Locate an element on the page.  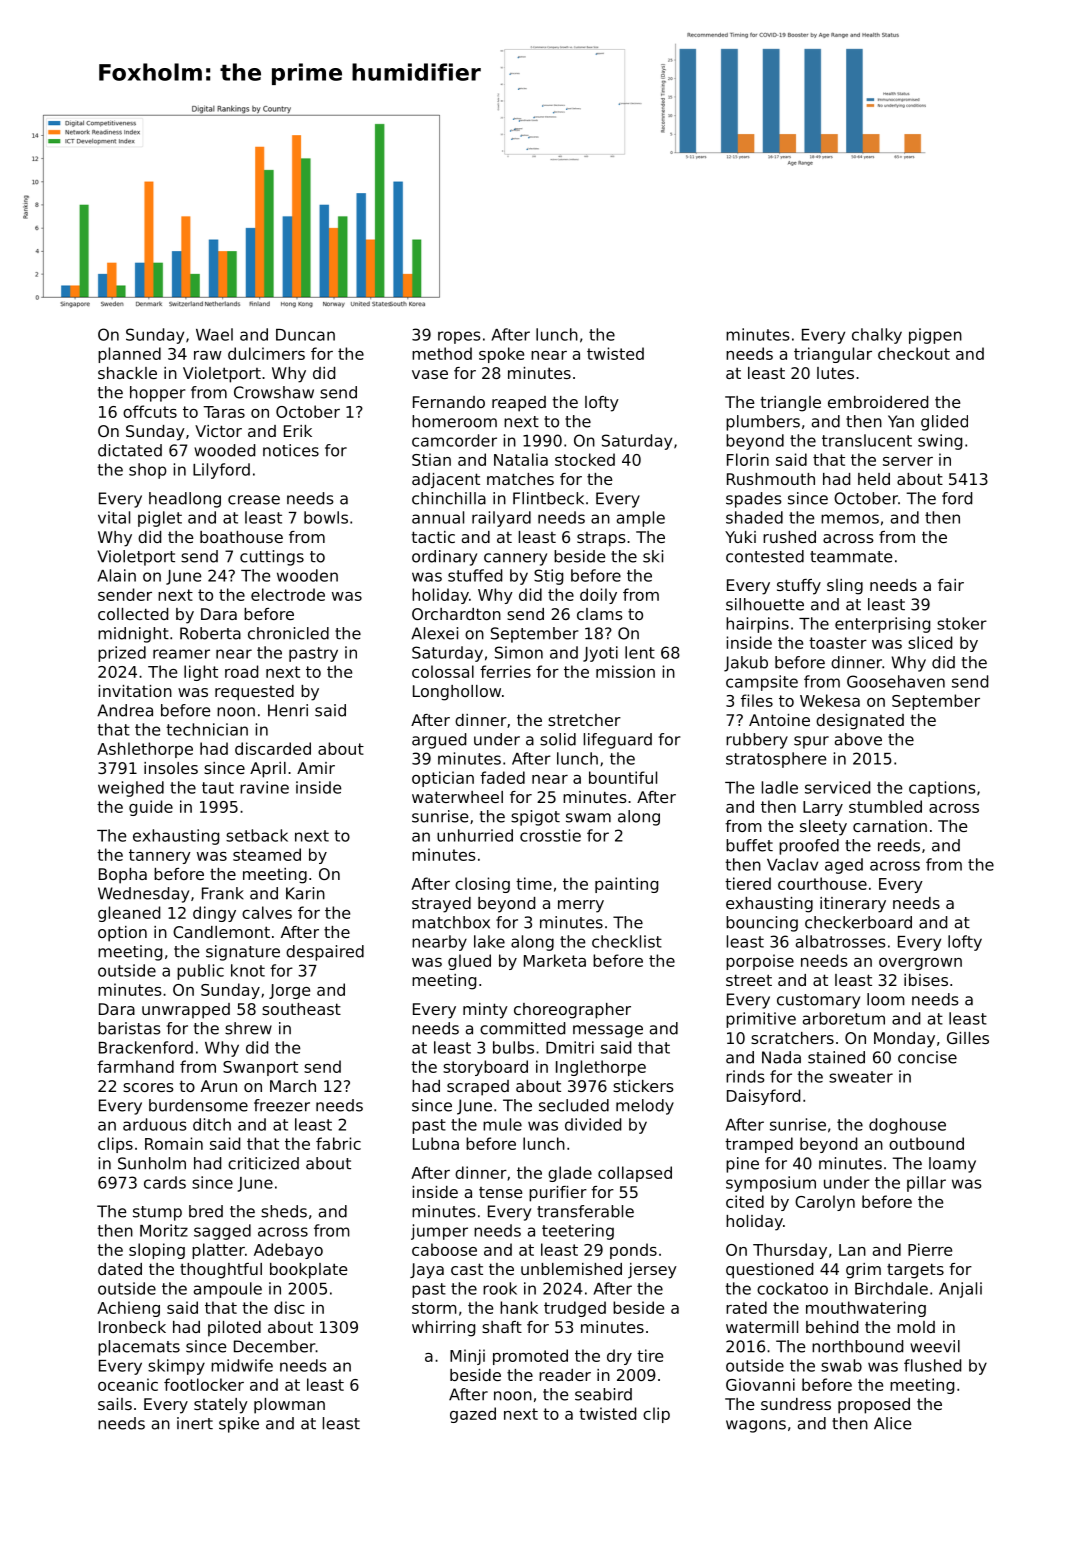
dulcimers is located at coordinates (266, 353).
